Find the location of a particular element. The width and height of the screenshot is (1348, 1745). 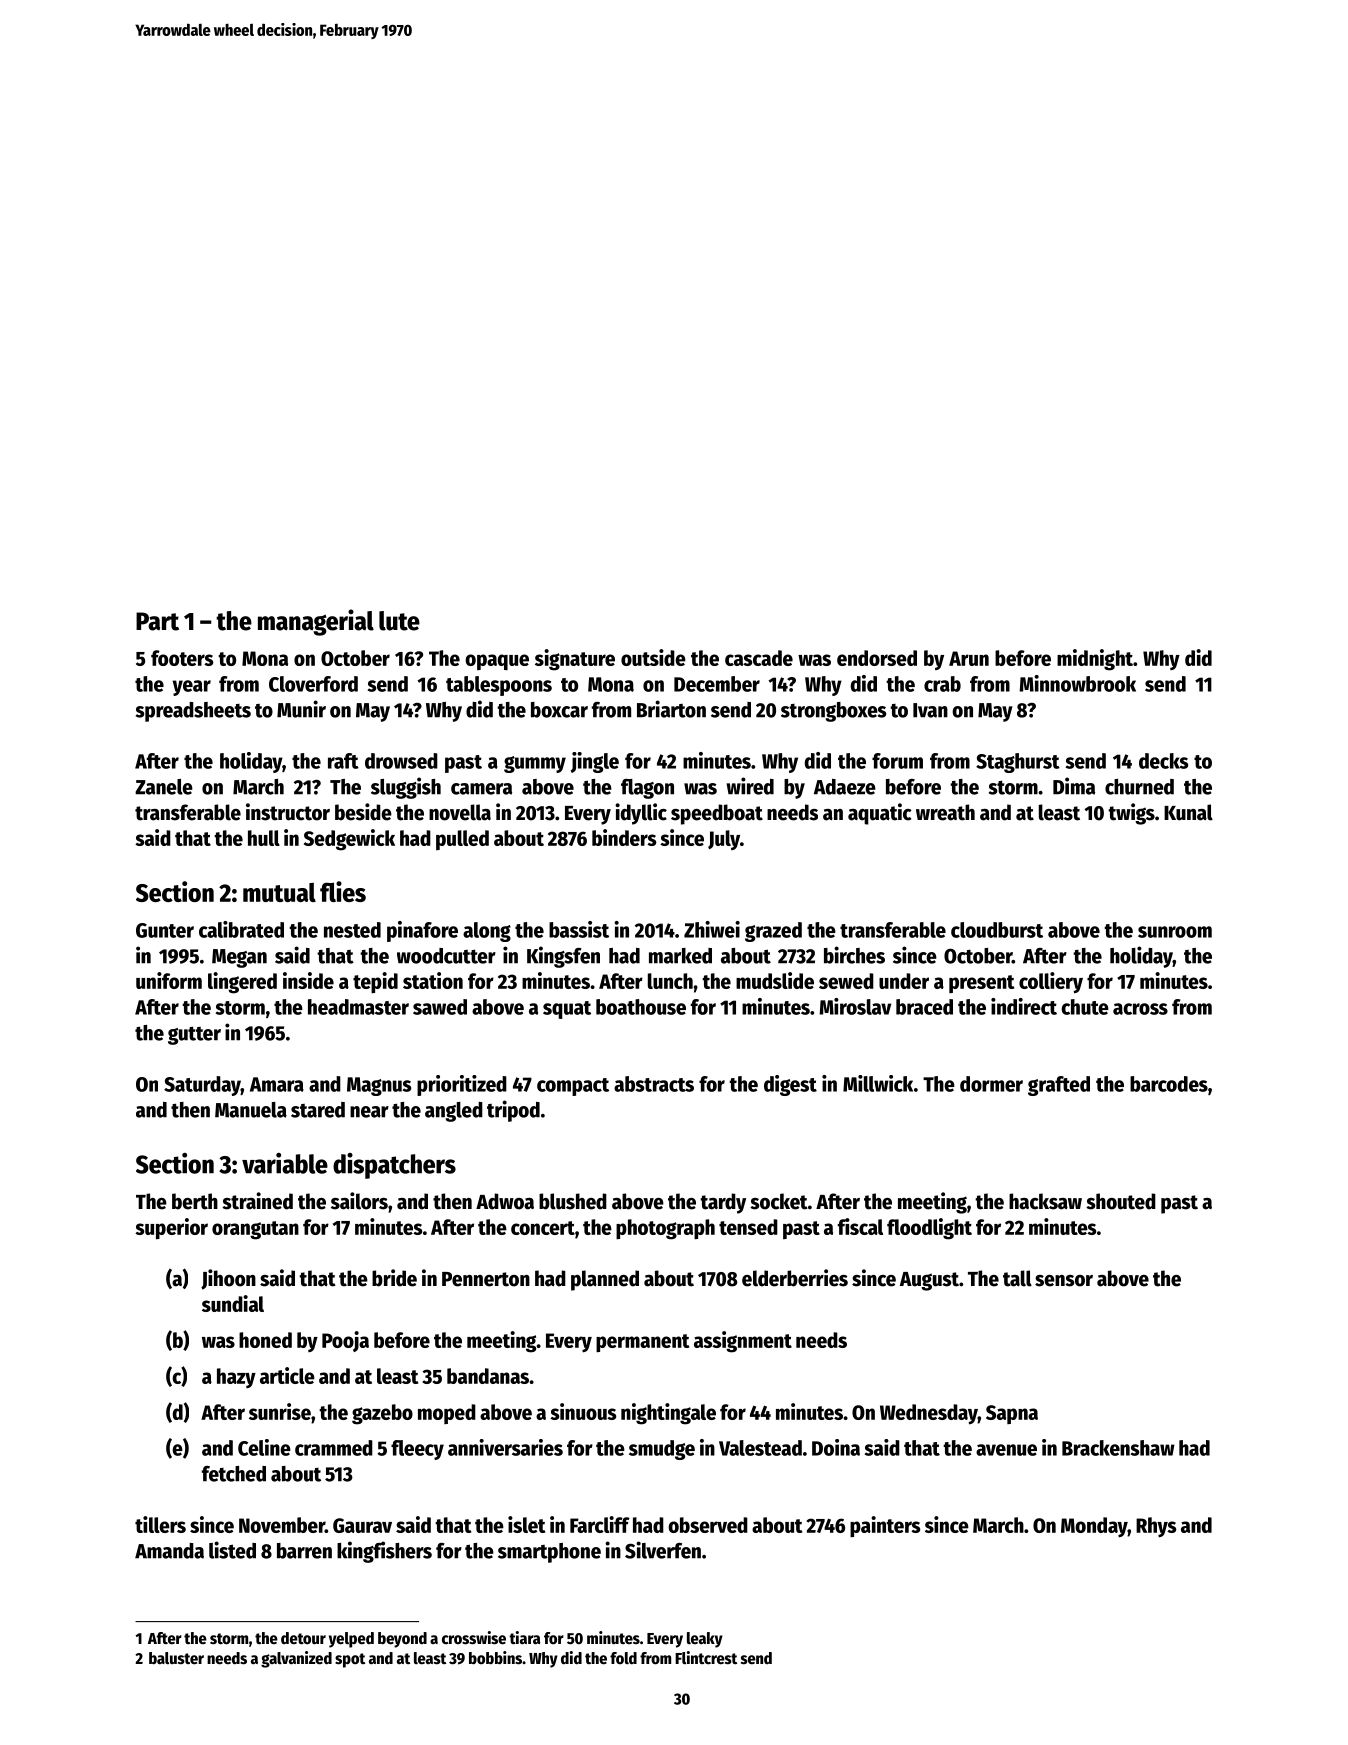

July is located at coordinates (724, 840).
